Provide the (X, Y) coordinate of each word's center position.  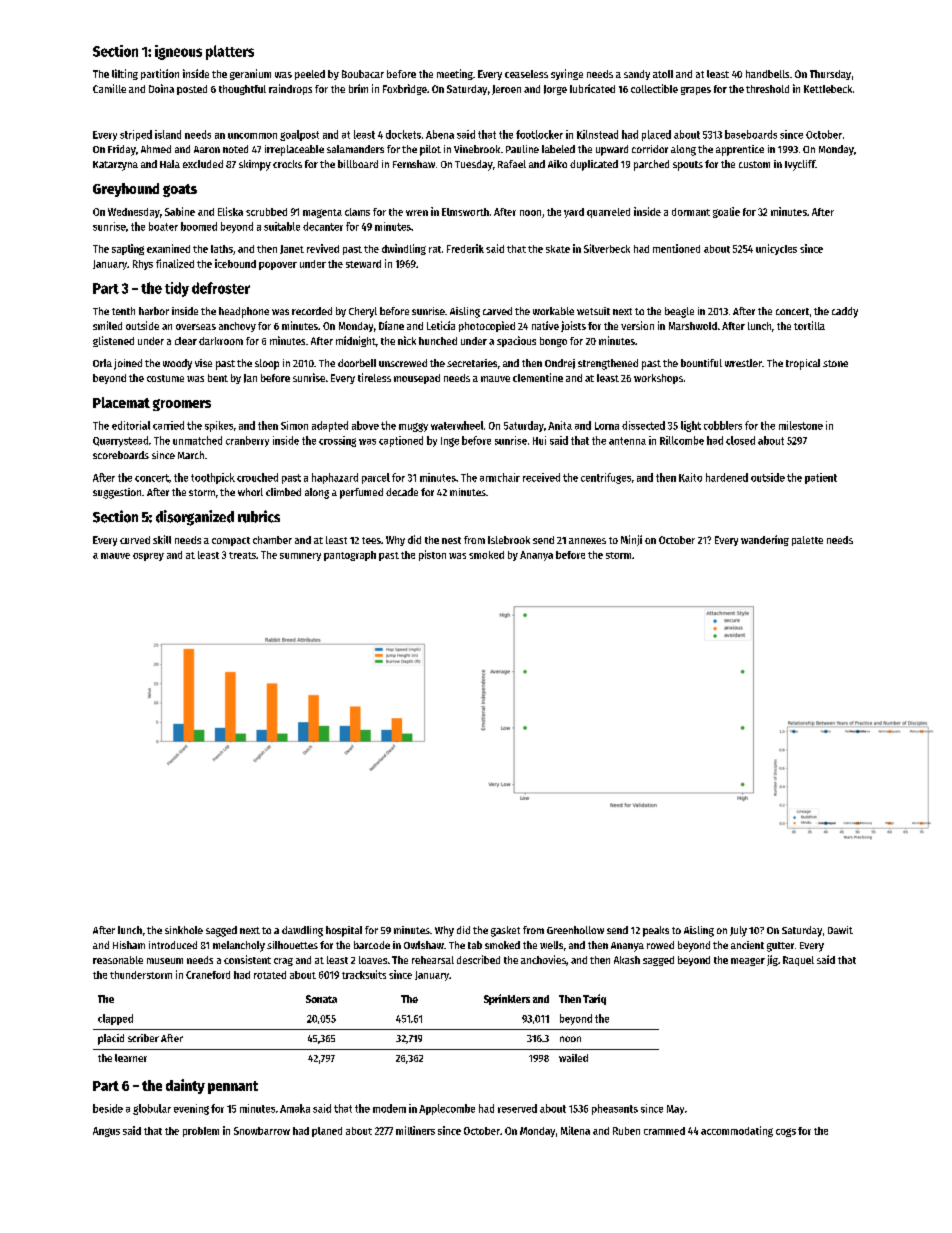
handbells (767, 74)
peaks (656, 931)
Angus (106, 1132)
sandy (637, 75)
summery (300, 557)
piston (432, 555)
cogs (786, 1132)
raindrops (290, 89)
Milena (575, 1130)
